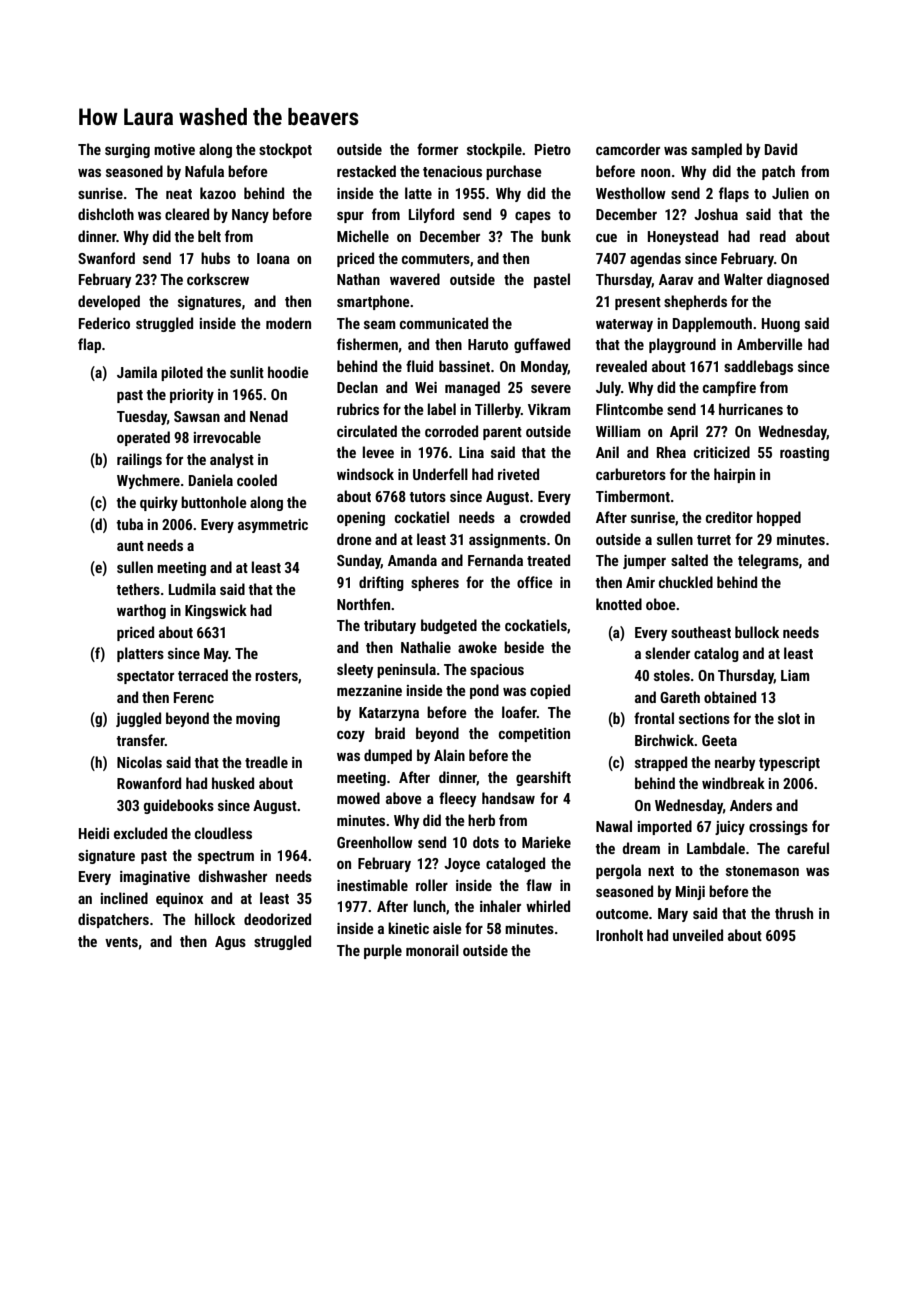  Describe the element at coordinates (804, 454) in the screenshot. I see `roasting` at that location.
